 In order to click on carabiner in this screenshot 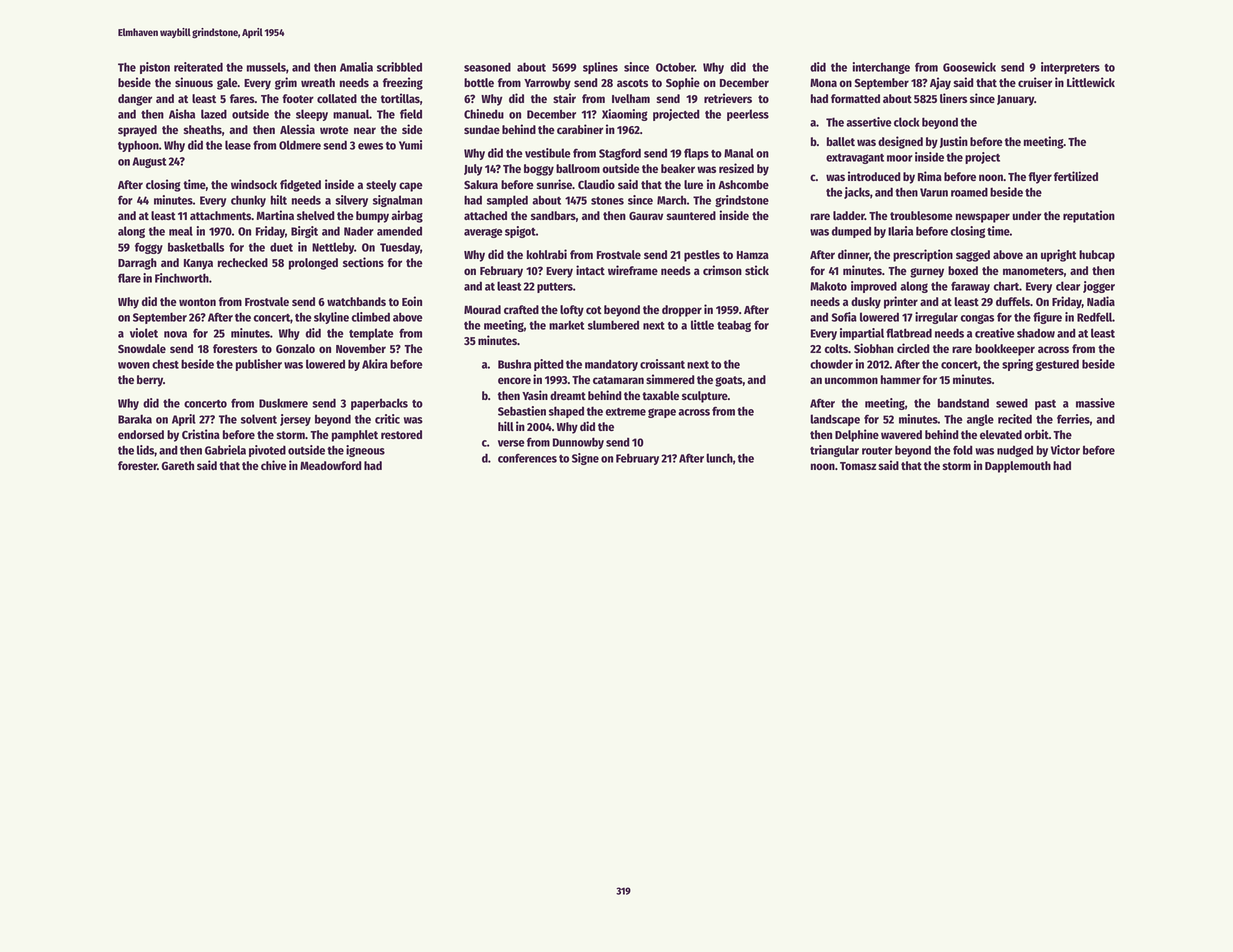, I will do `click(580, 129)`.
